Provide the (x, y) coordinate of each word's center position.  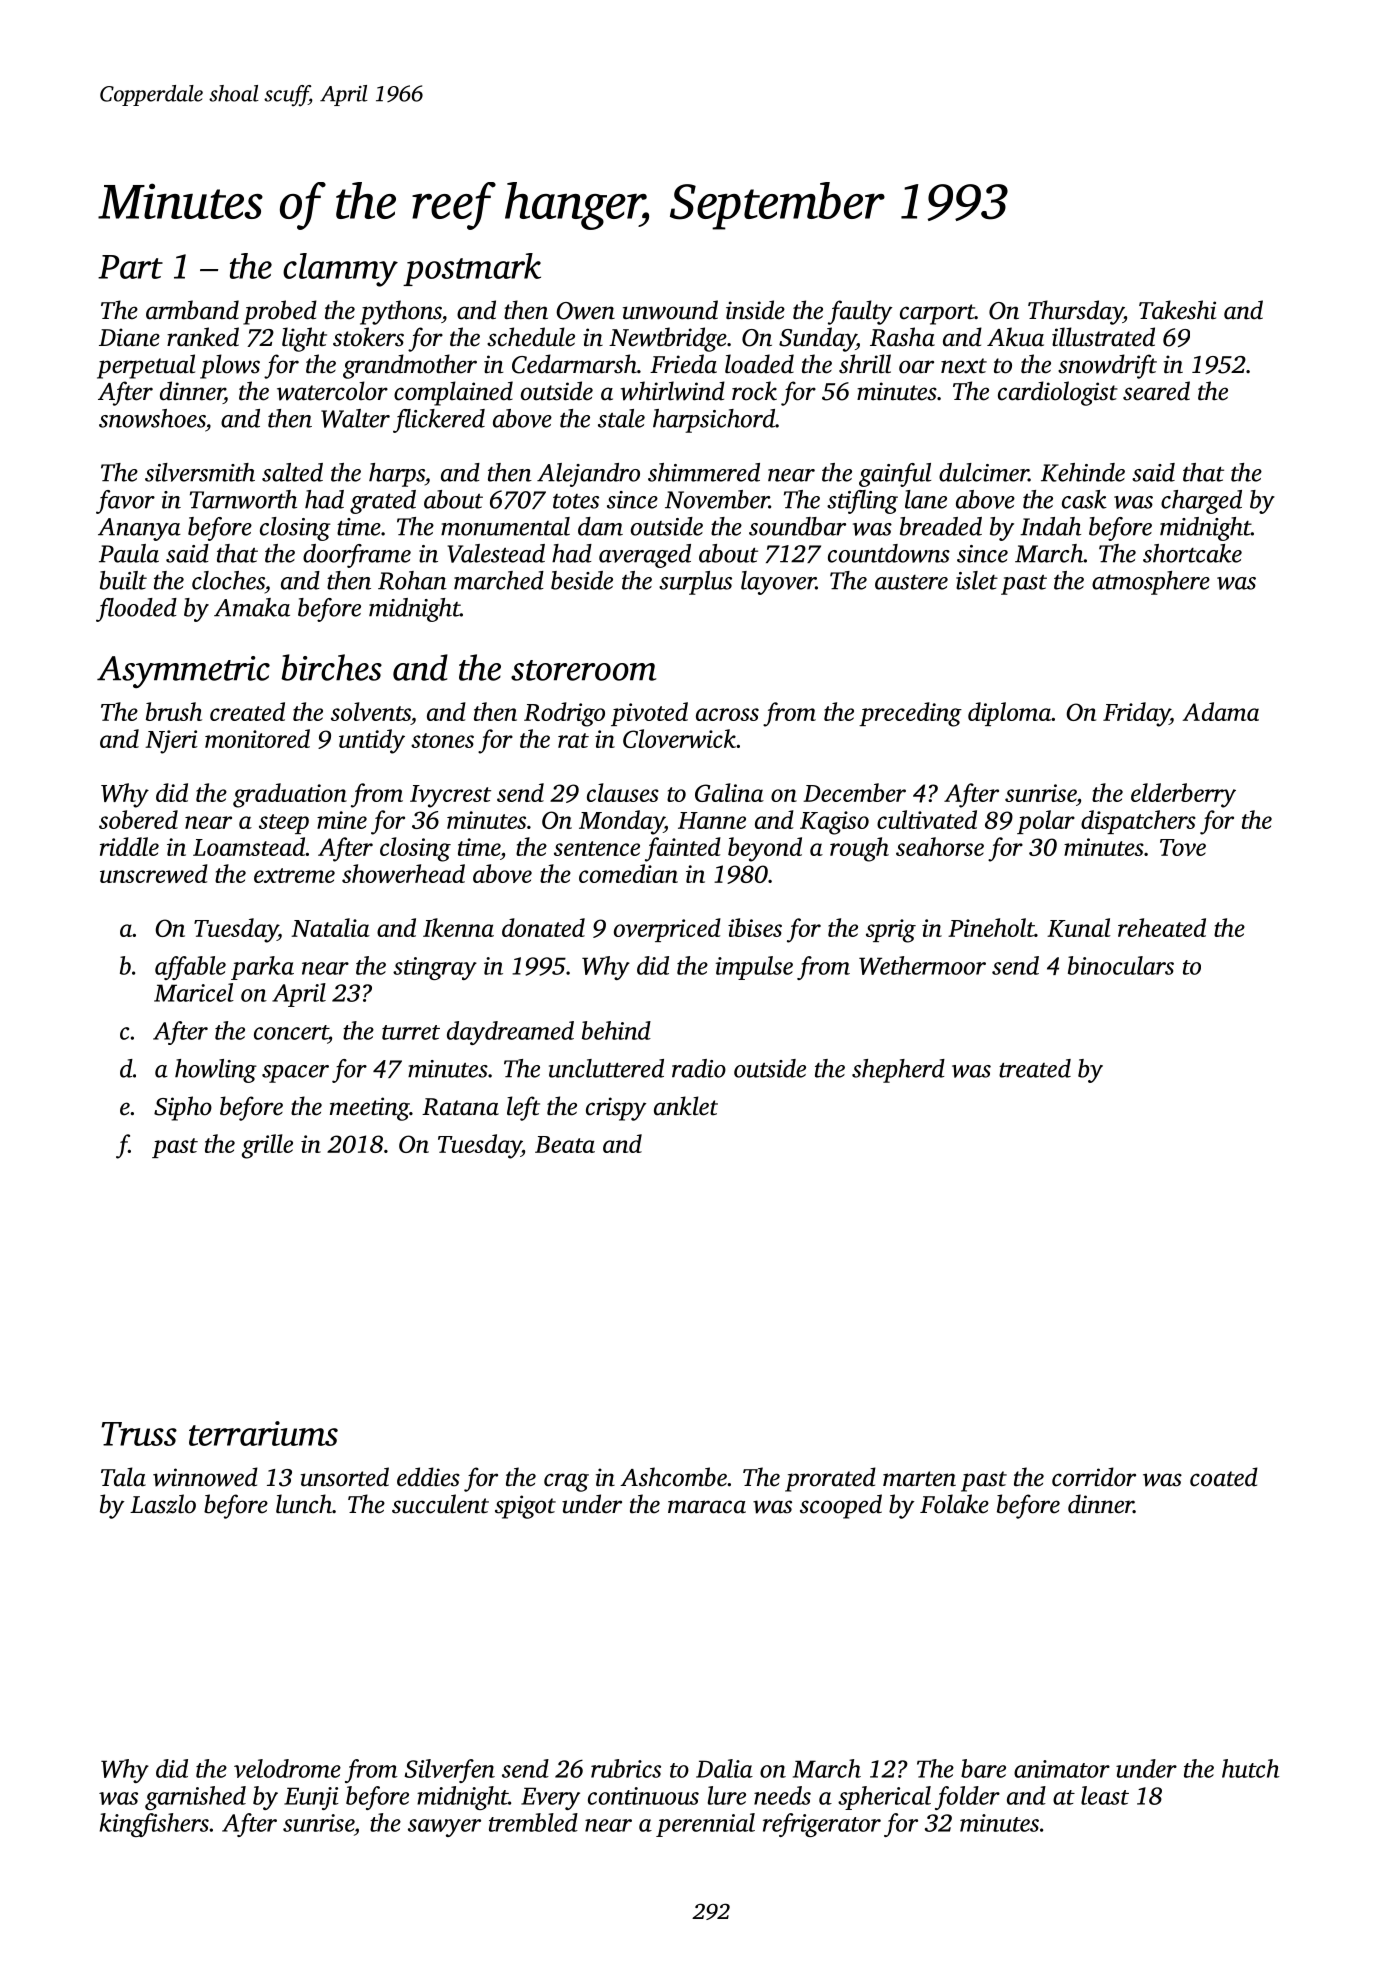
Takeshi (1177, 310)
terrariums (263, 1433)
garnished (195, 1798)
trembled (533, 1822)
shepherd (898, 1071)
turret (411, 1032)
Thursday (1075, 312)
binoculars (1121, 965)
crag (566, 1482)
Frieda (683, 364)
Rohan (412, 580)
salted (292, 472)
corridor (1094, 1477)
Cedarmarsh (574, 364)
